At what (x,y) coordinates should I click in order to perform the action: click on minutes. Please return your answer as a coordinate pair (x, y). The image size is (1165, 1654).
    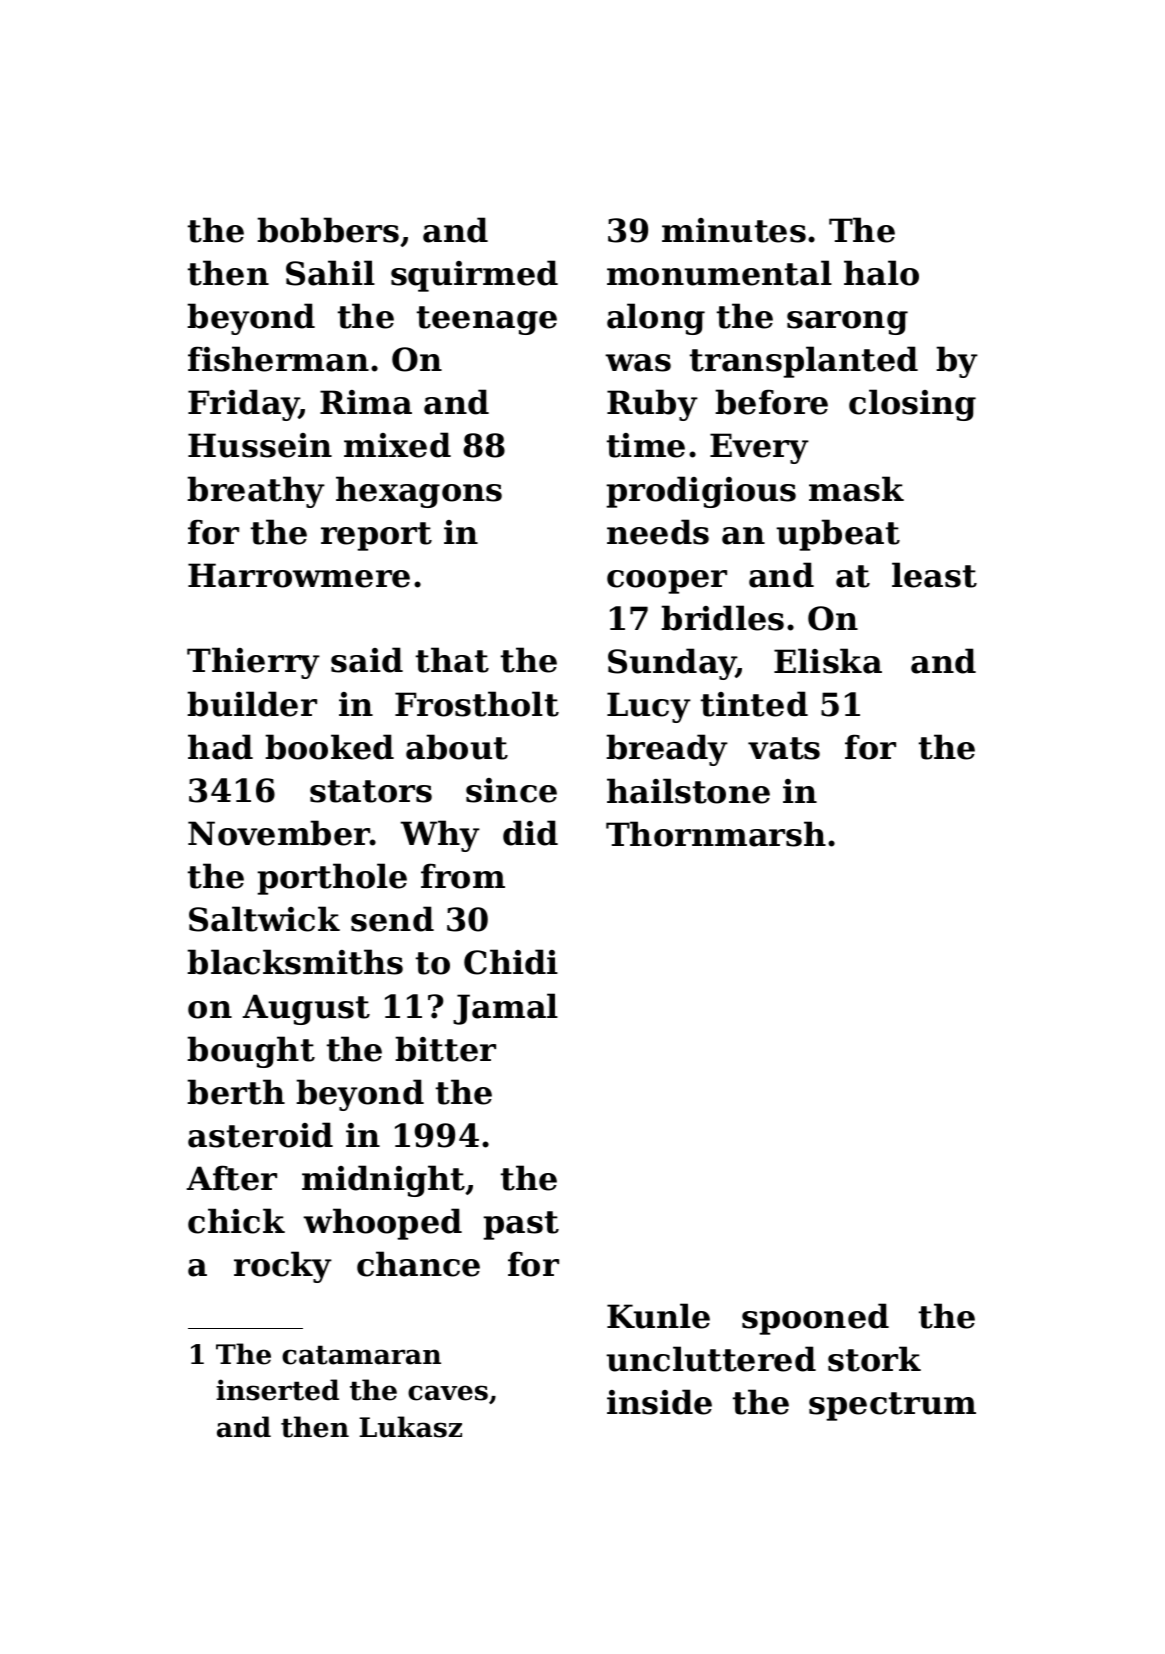
    Looking at the image, I should click on (734, 230).
